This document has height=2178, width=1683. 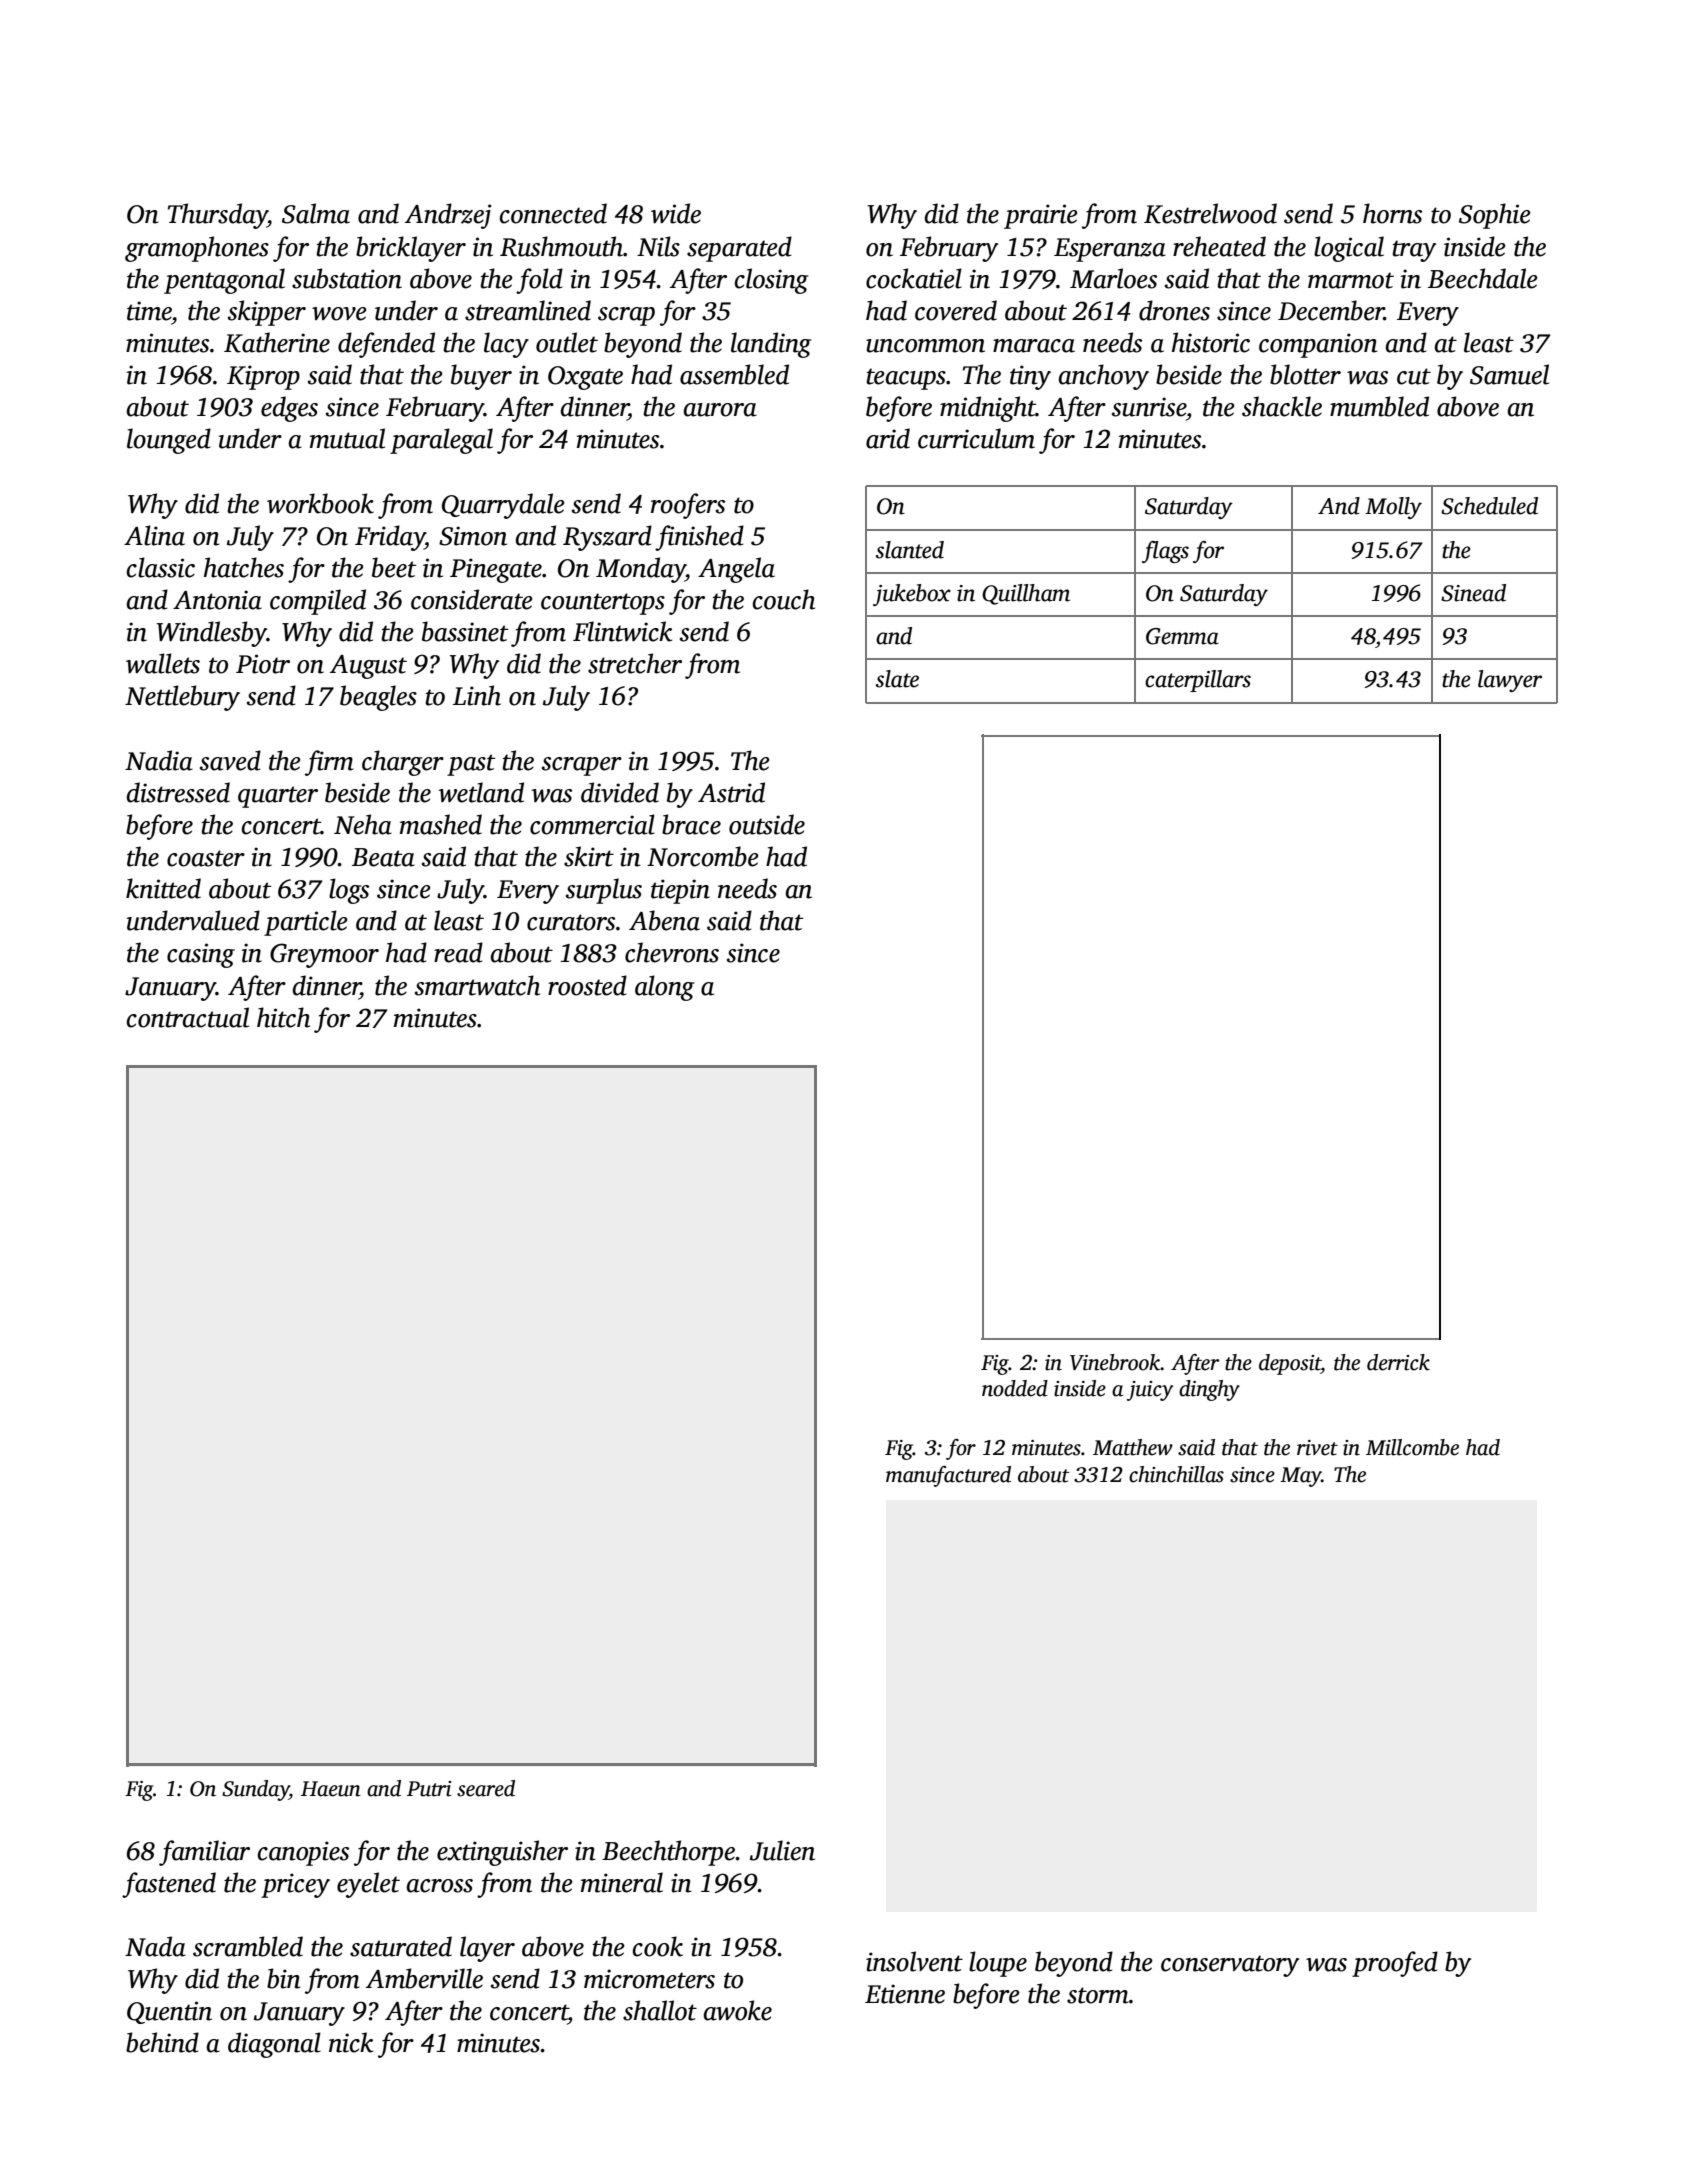 What do you see at coordinates (316, 213) in the document?
I see `Salma` at bounding box center [316, 213].
